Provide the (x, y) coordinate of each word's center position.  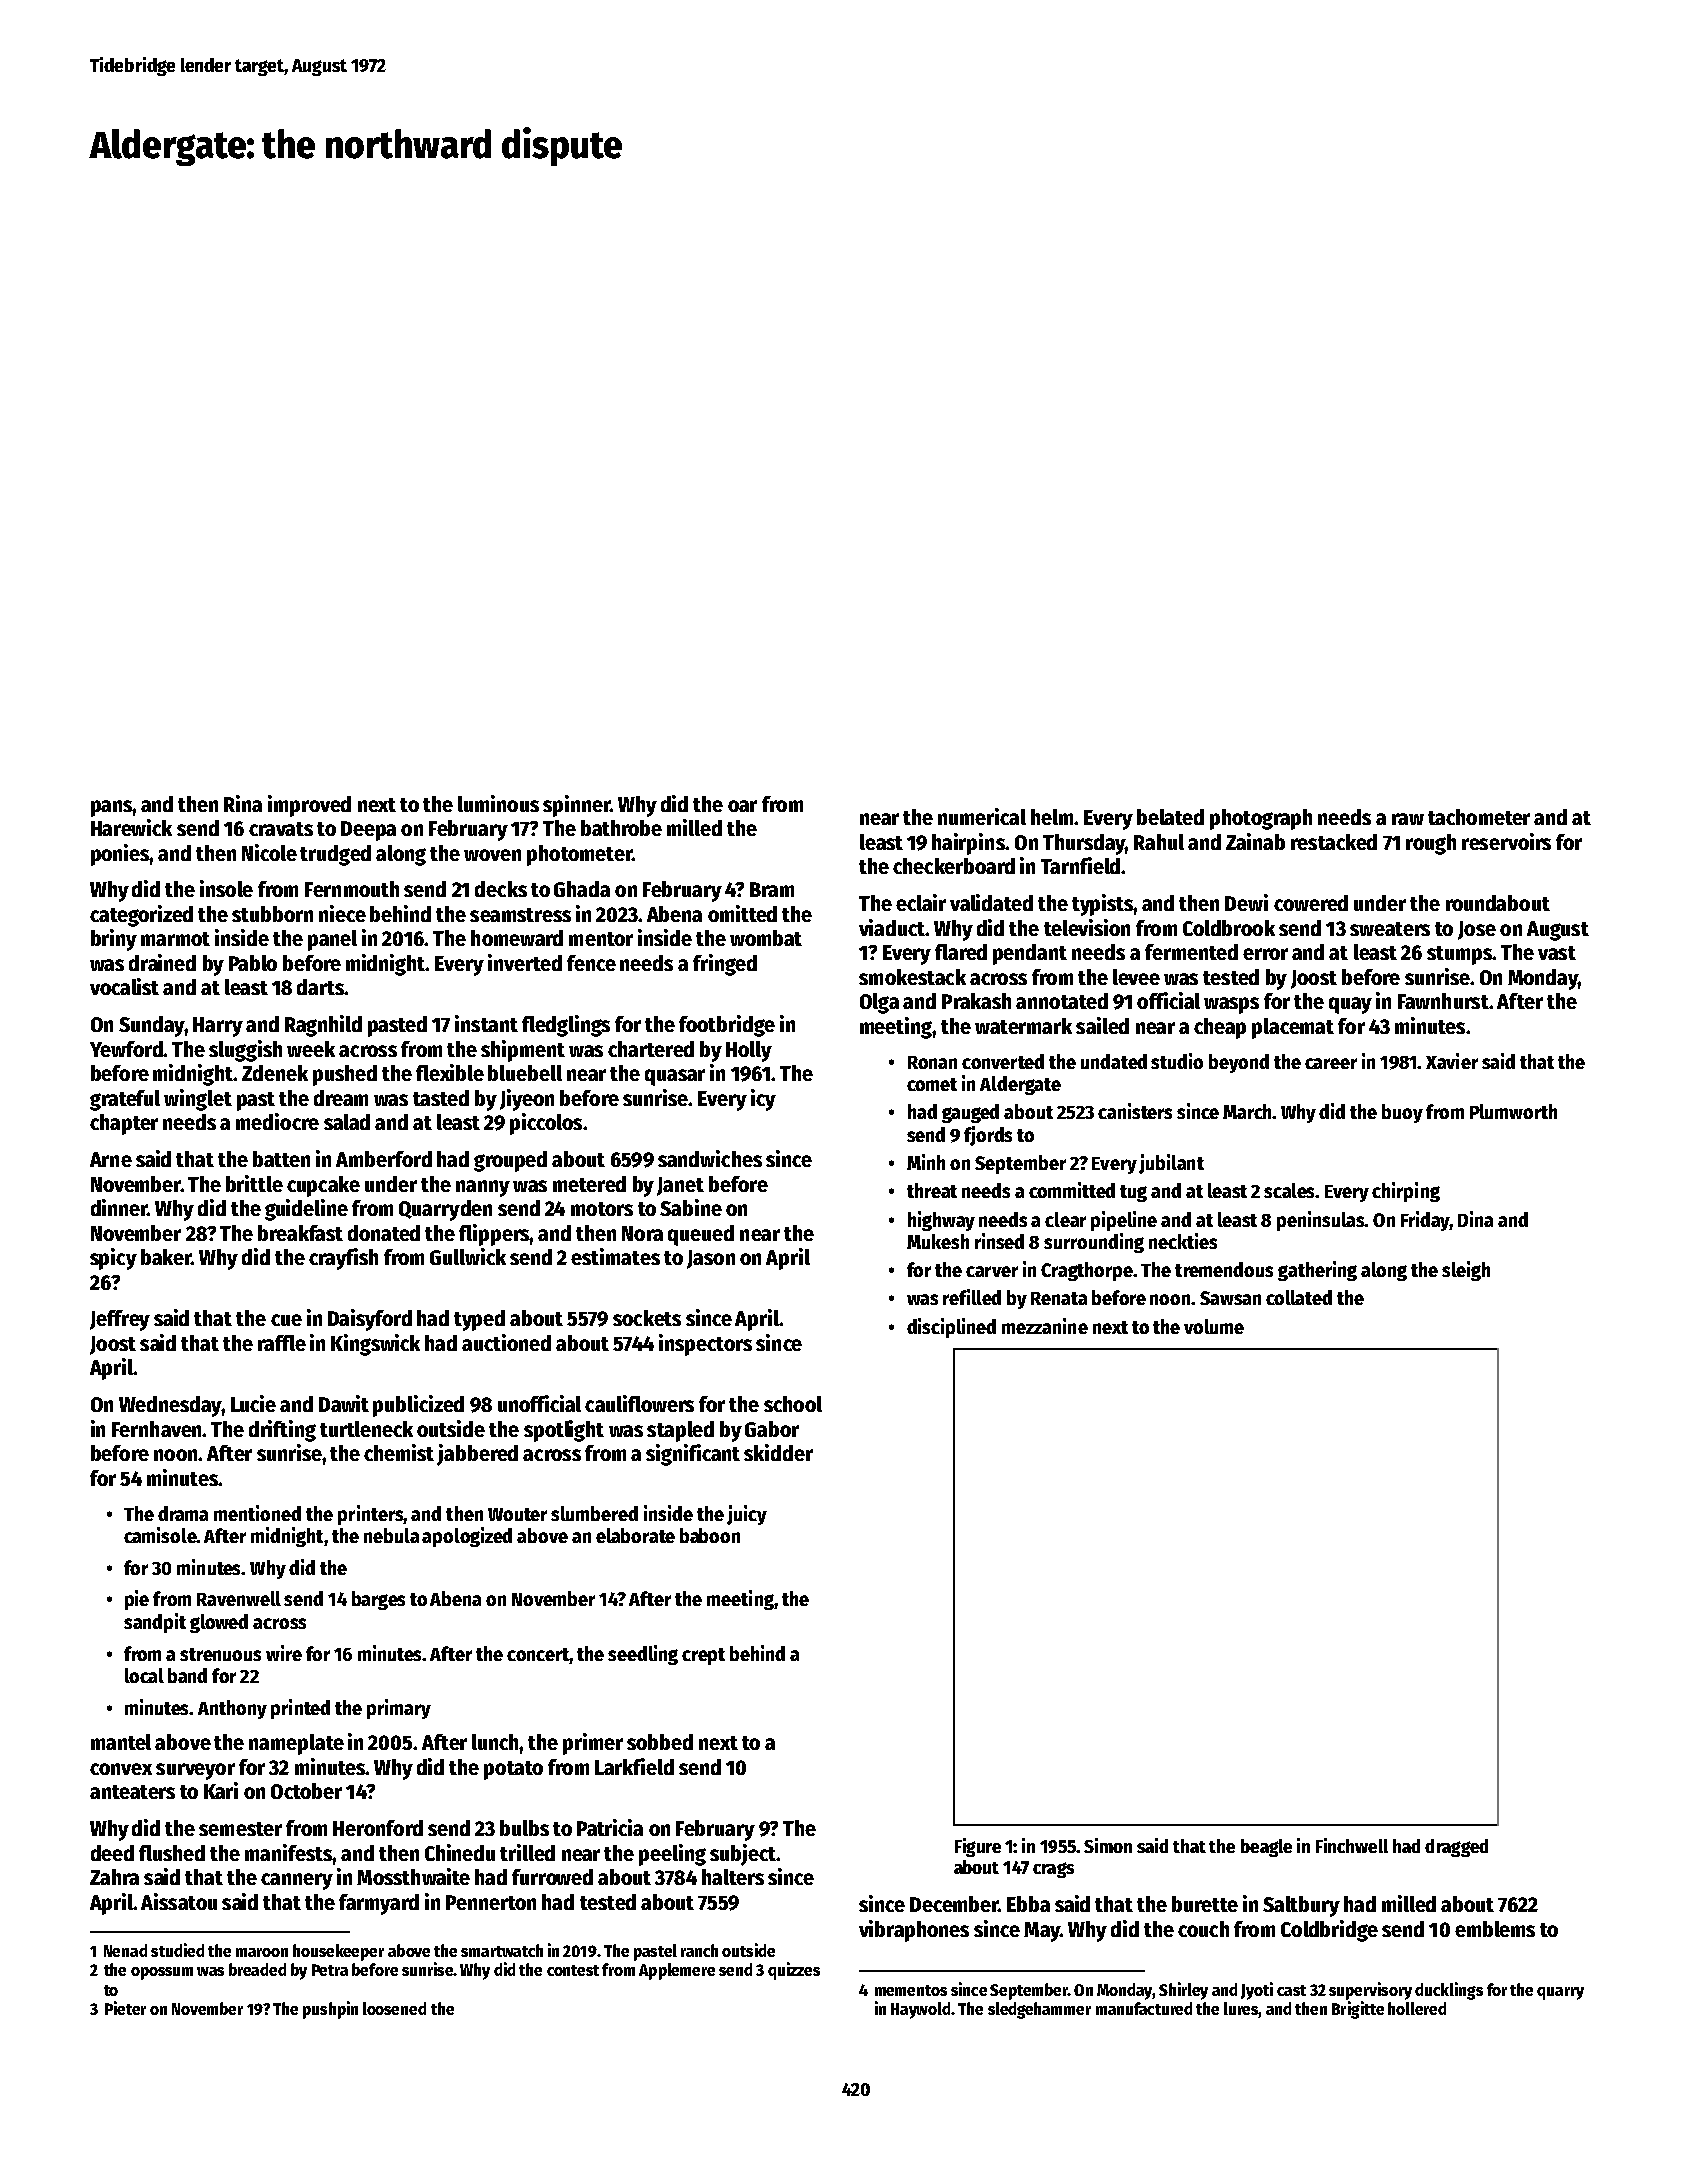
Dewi (1246, 902)
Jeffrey (120, 1320)
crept (703, 1656)
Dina (1475, 1219)
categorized (141, 916)
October (306, 1791)
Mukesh (938, 1241)
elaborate (635, 1535)
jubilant (1171, 1164)
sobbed (660, 1742)
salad (347, 1122)
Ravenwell (239, 1598)
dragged (1456, 1848)
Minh (926, 1162)
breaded (257, 1969)
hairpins (968, 844)
